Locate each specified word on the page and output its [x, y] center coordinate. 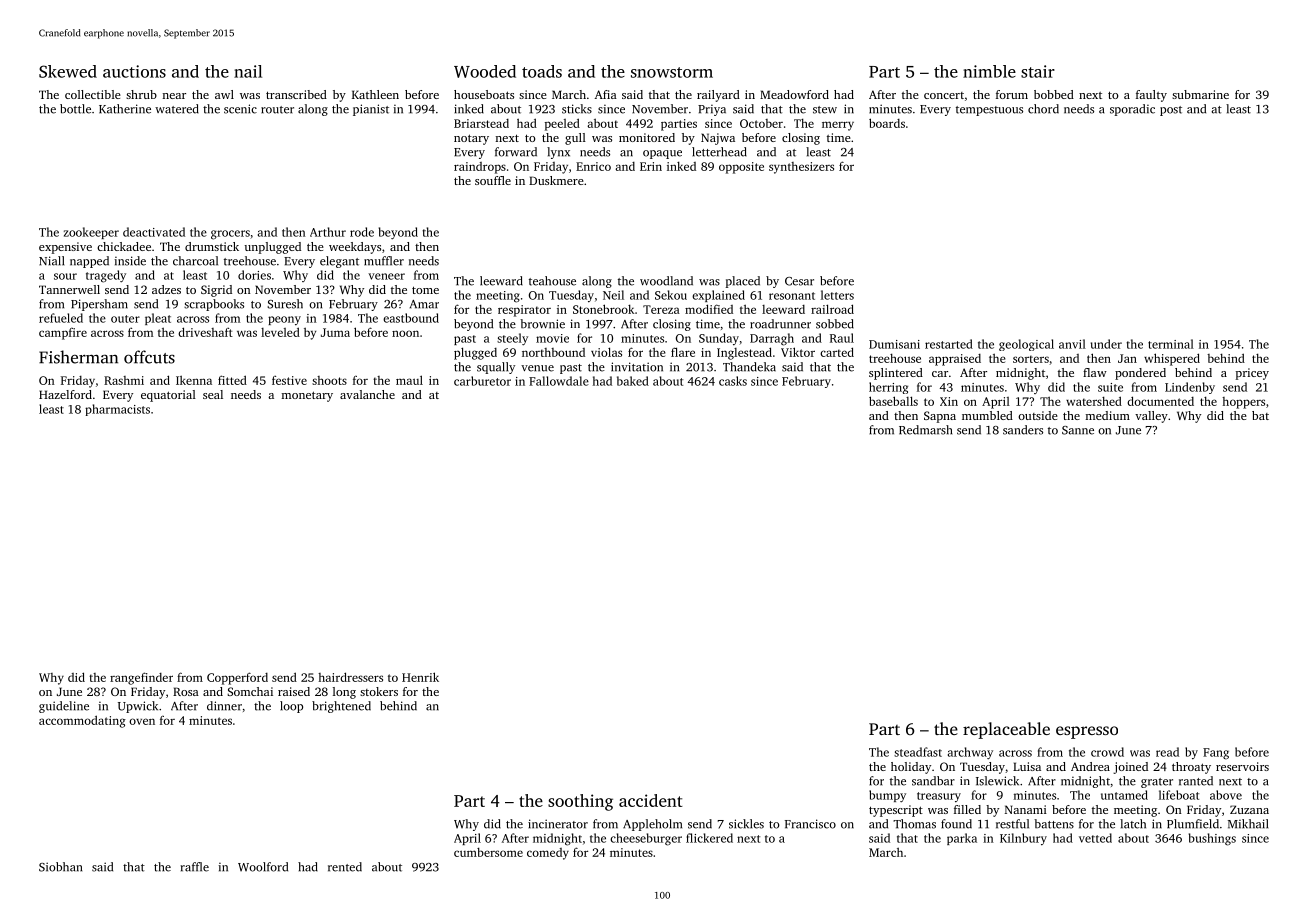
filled [967, 809]
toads [542, 71]
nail [248, 71]
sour [65, 276]
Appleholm [652, 825]
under [1106, 344]
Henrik [420, 677]
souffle [493, 180]
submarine [1200, 94]
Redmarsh [925, 430]
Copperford [237, 678]
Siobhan [60, 867]
